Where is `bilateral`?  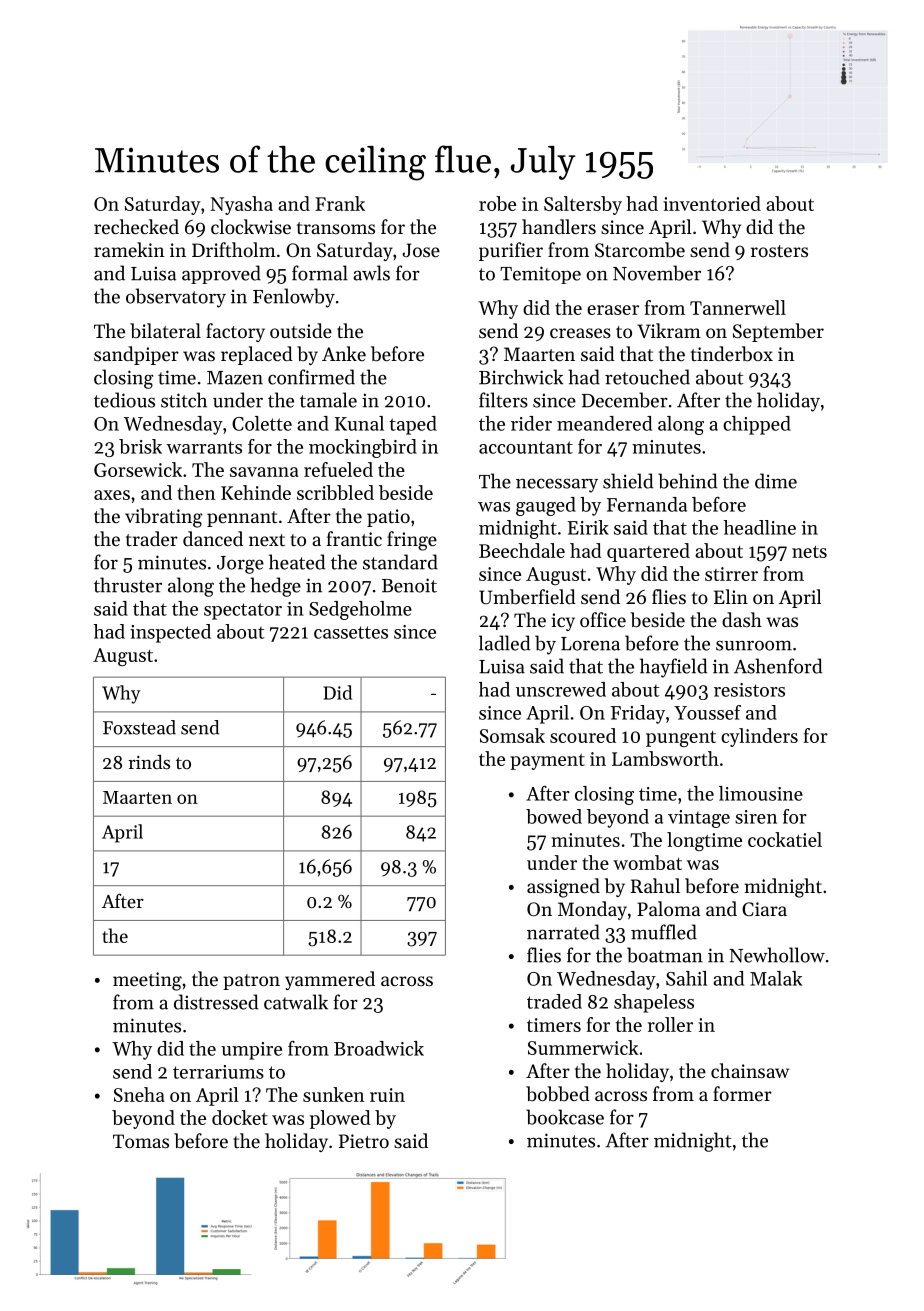 bilateral is located at coordinates (165, 330).
